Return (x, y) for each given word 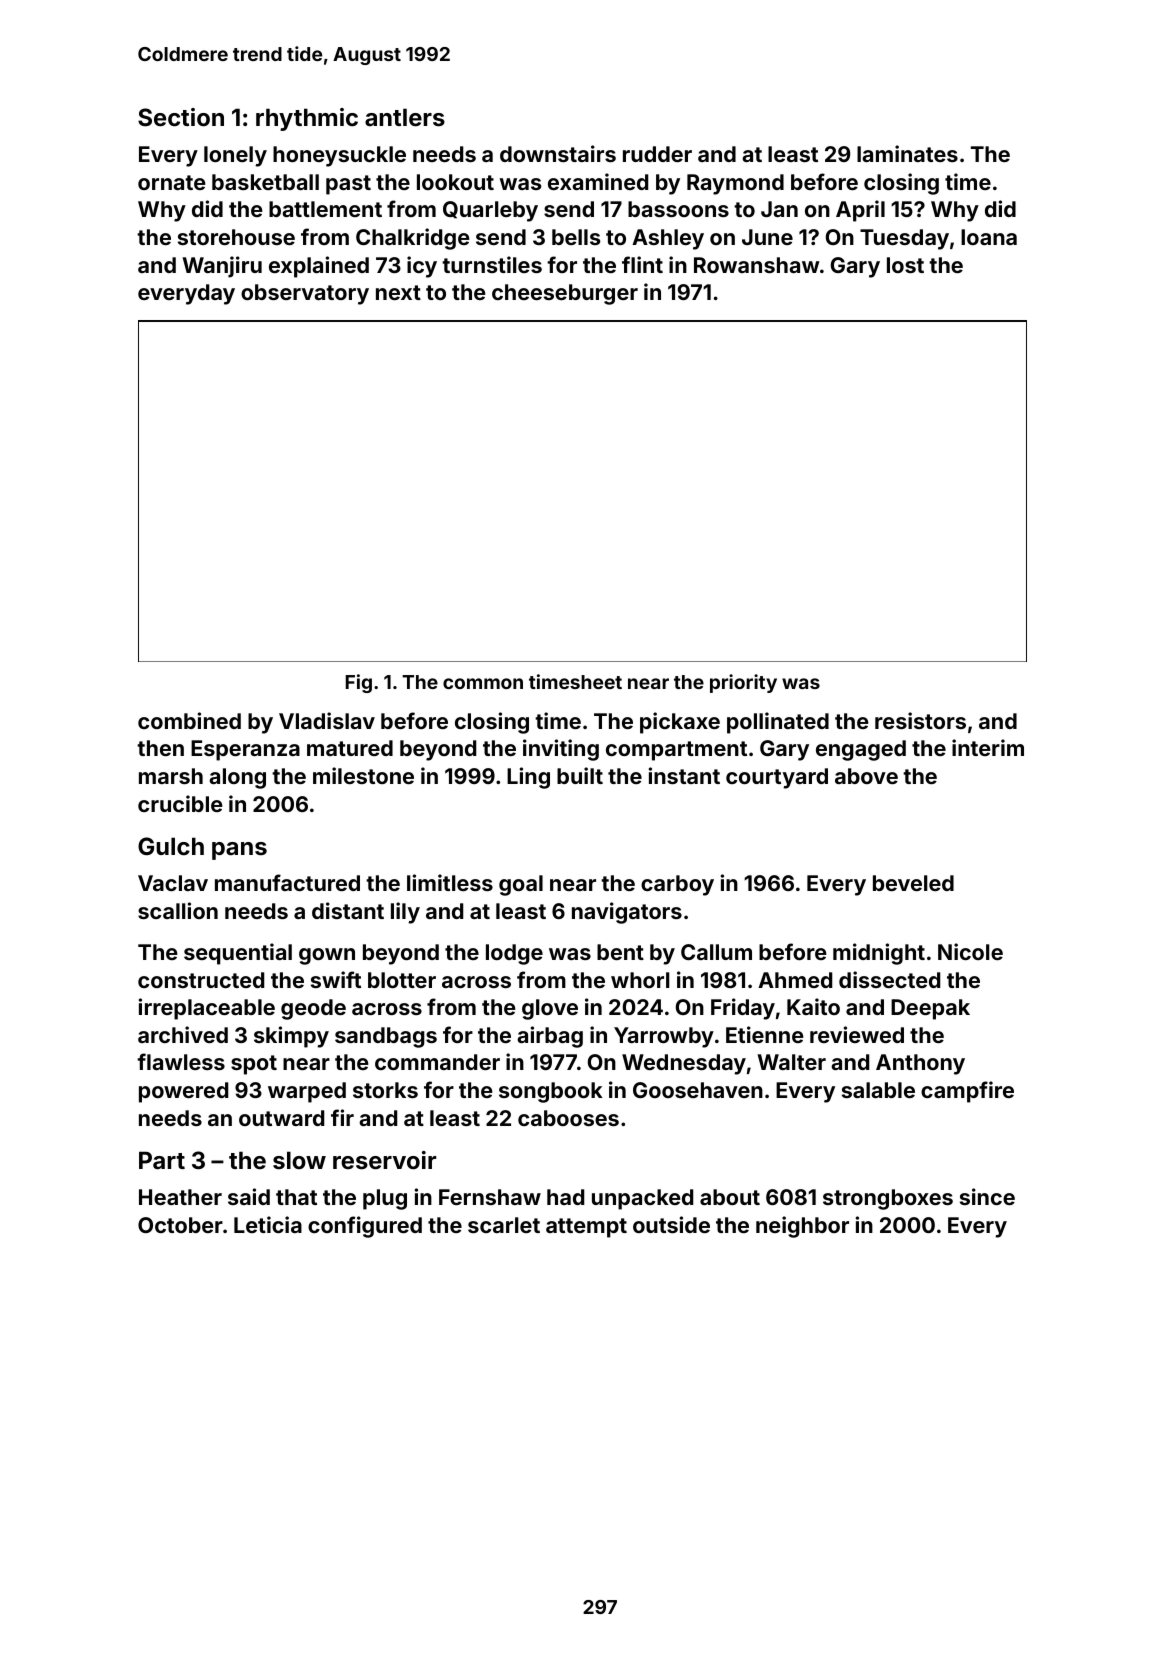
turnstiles (492, 264)
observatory (305, 294)
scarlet (504, 1225)
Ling (528, 778)
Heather (180, 1197)
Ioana (989, 237)
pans (239, 851)
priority (743, 683)
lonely (235, 156)
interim (988, 747)
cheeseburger (565, 294)
